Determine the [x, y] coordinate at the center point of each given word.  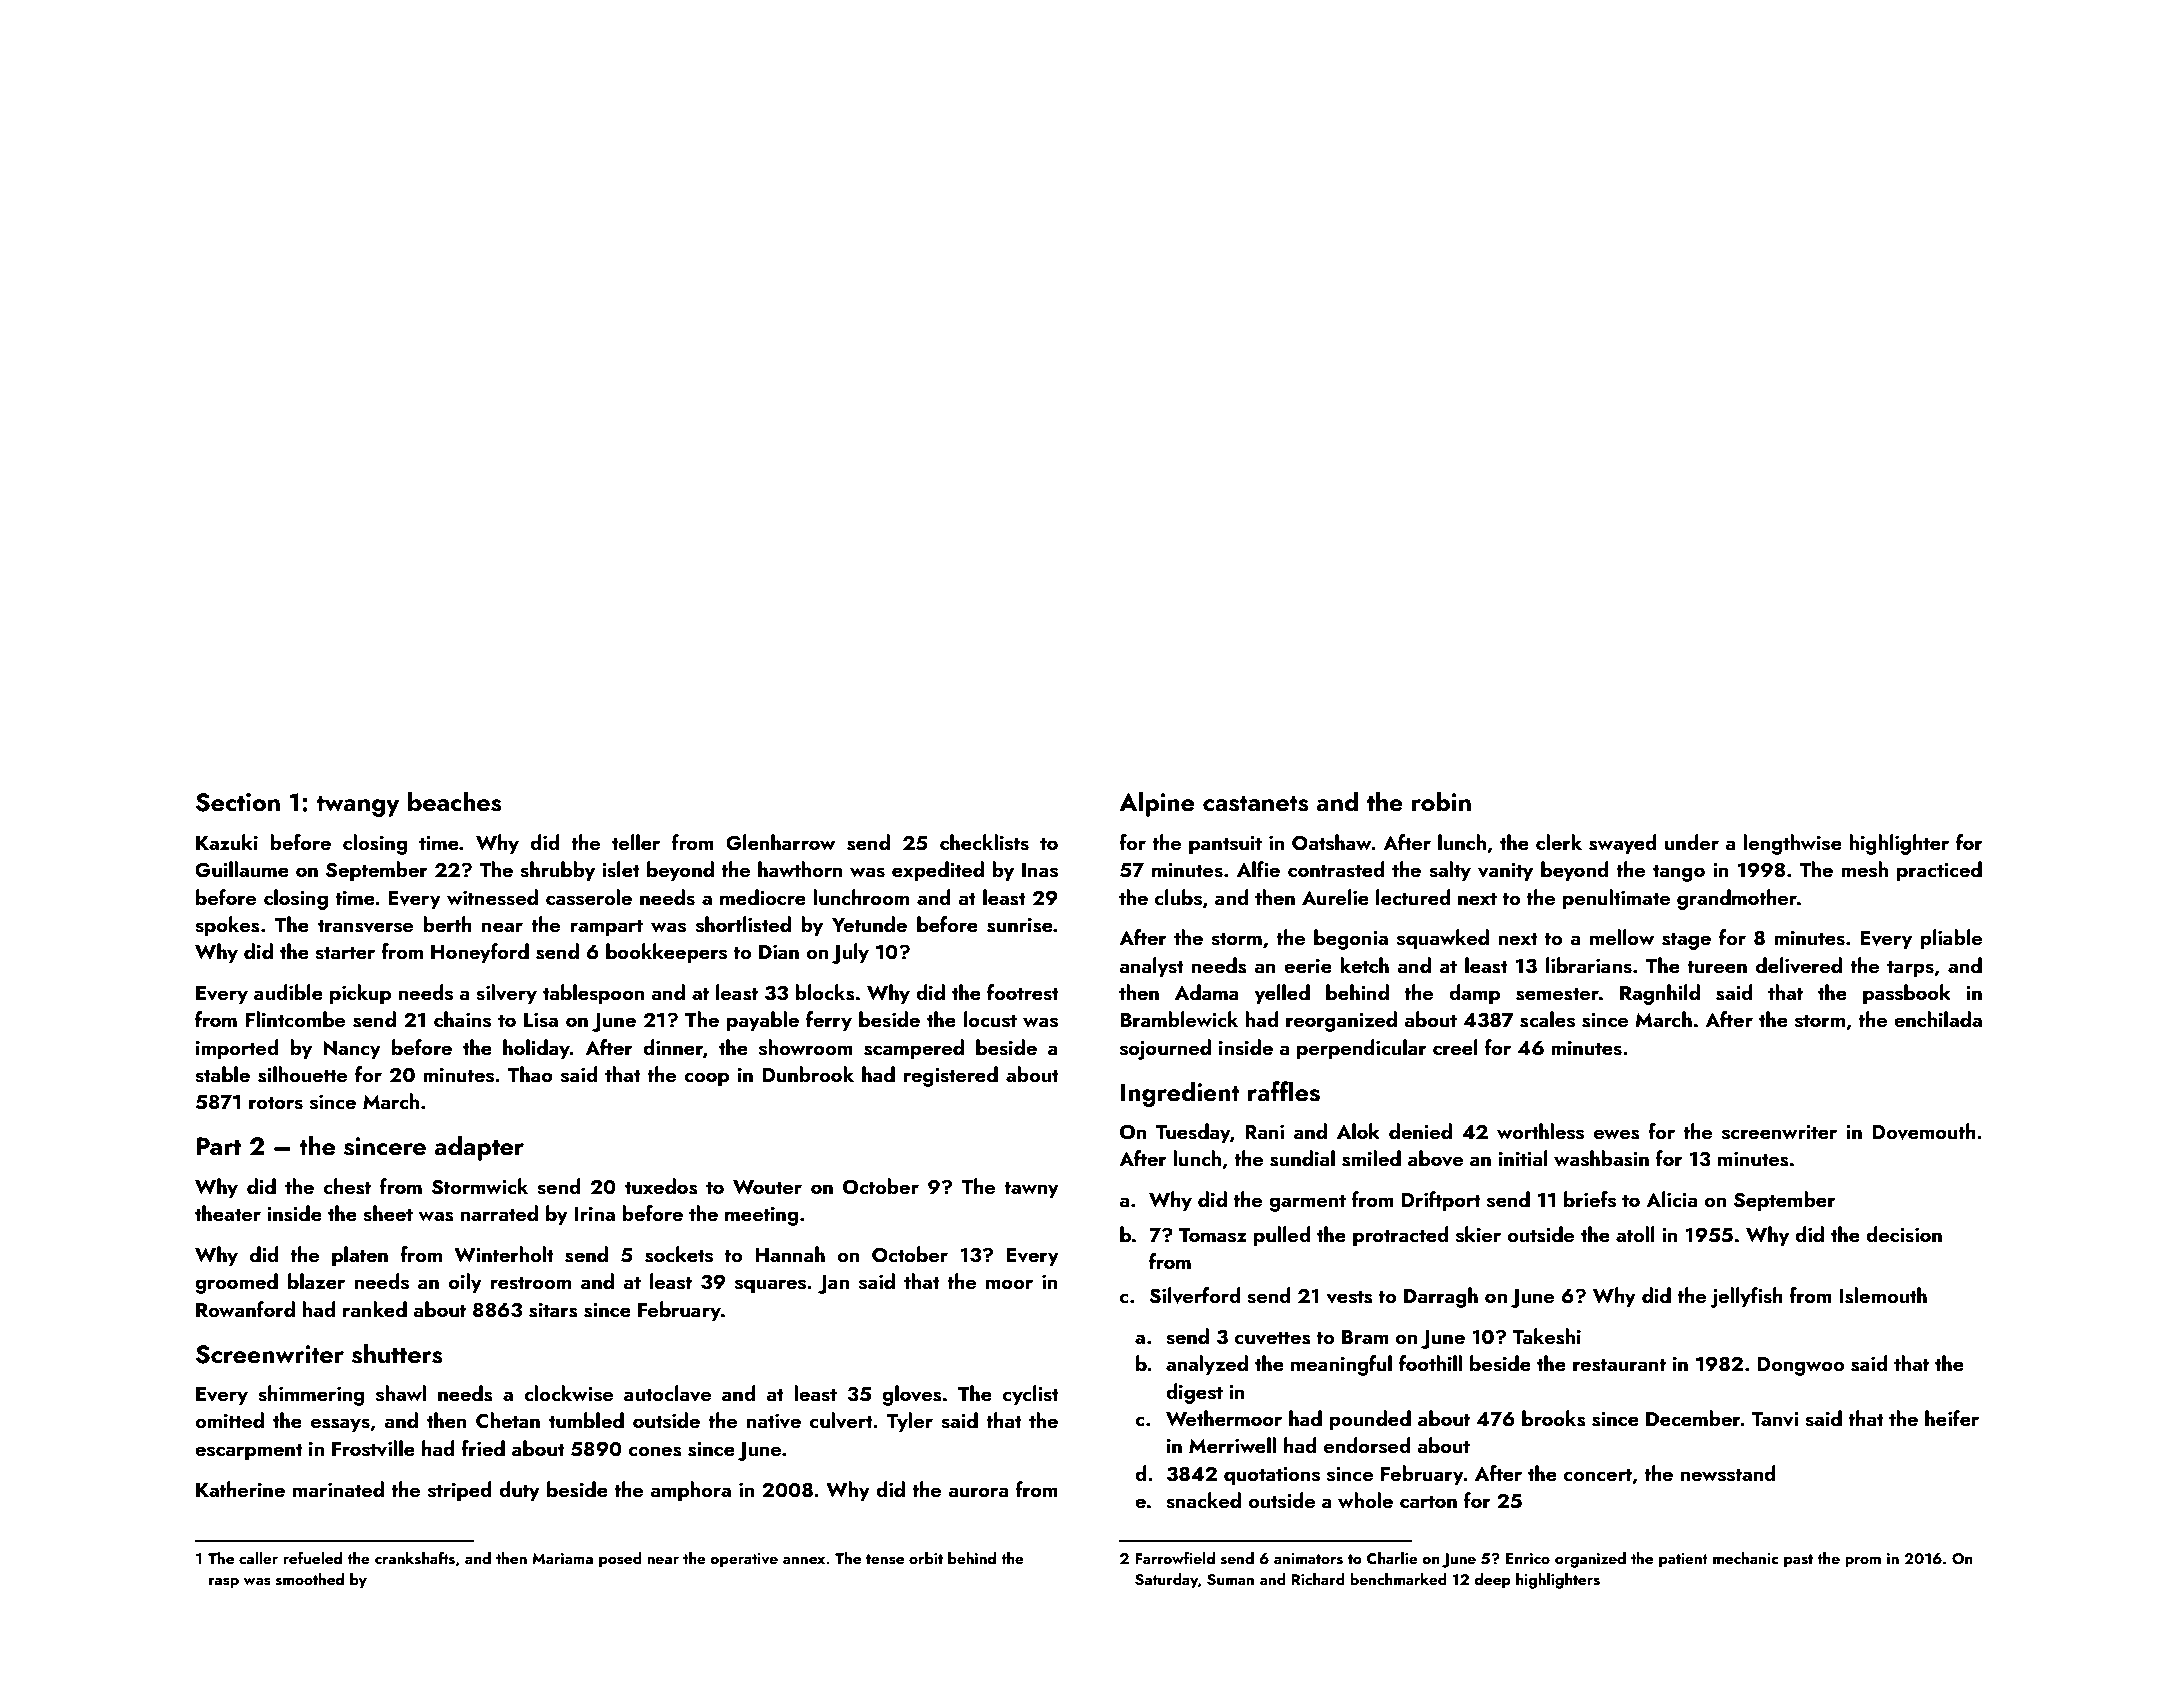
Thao [530, 1074]
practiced [1939, 871]
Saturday [1166, 1581]
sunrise [1020, 925]
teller [636, 842]
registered [951, 1076]
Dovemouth [1924, 1131]
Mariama [562, 1558]
